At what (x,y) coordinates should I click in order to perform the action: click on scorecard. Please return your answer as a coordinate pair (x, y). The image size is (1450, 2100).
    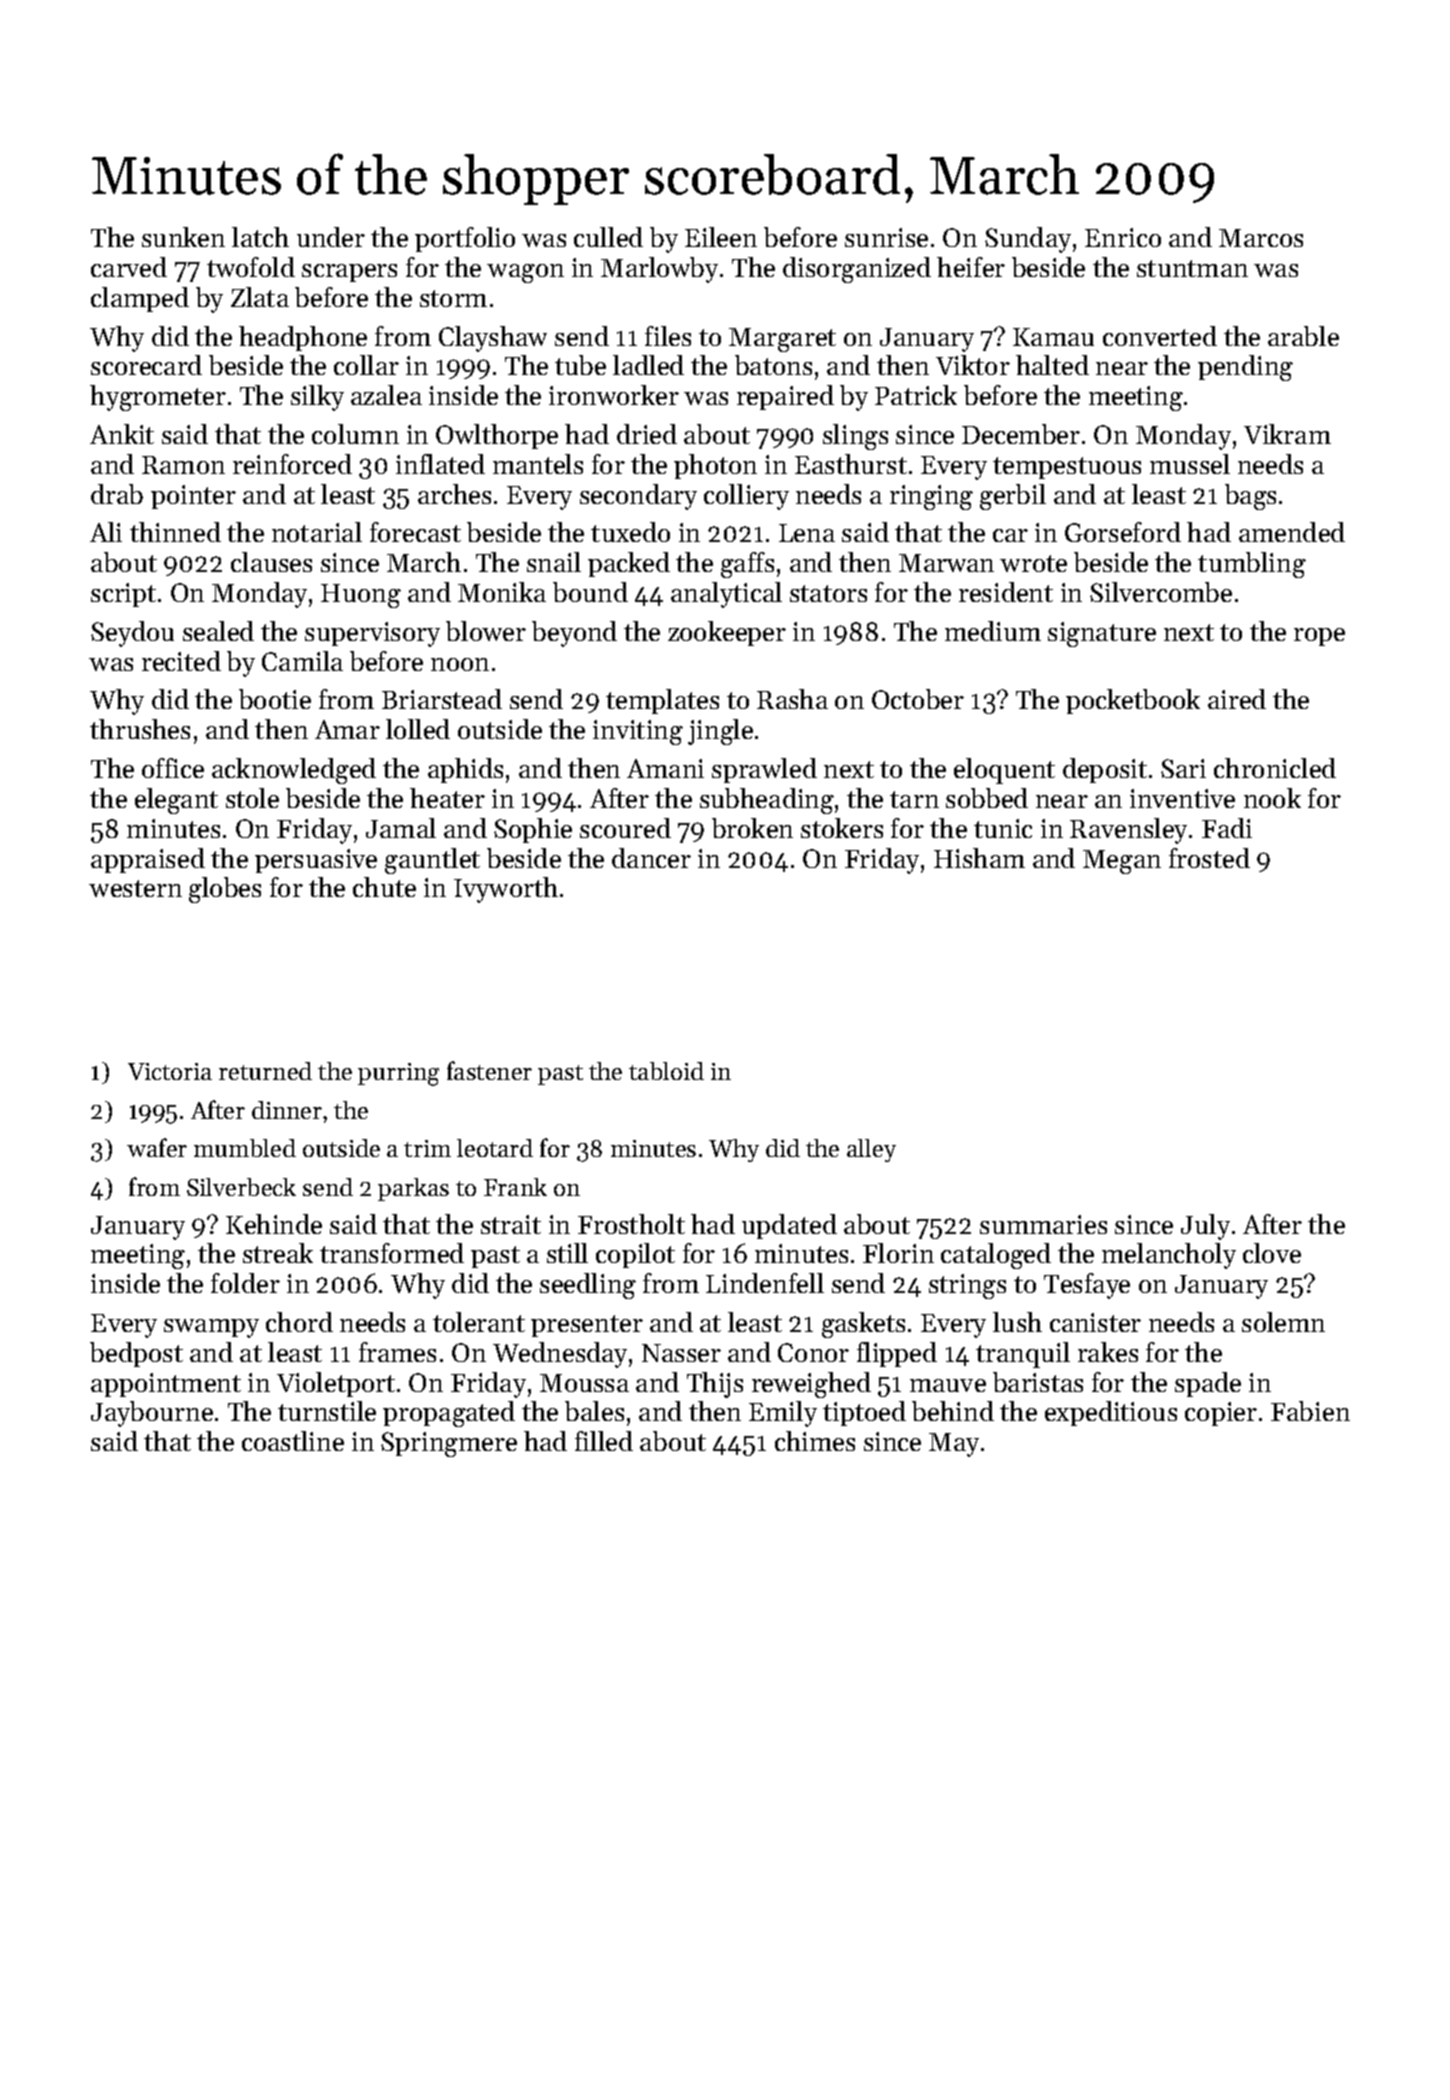
    Looking at the image, I should click on (146, 365).
